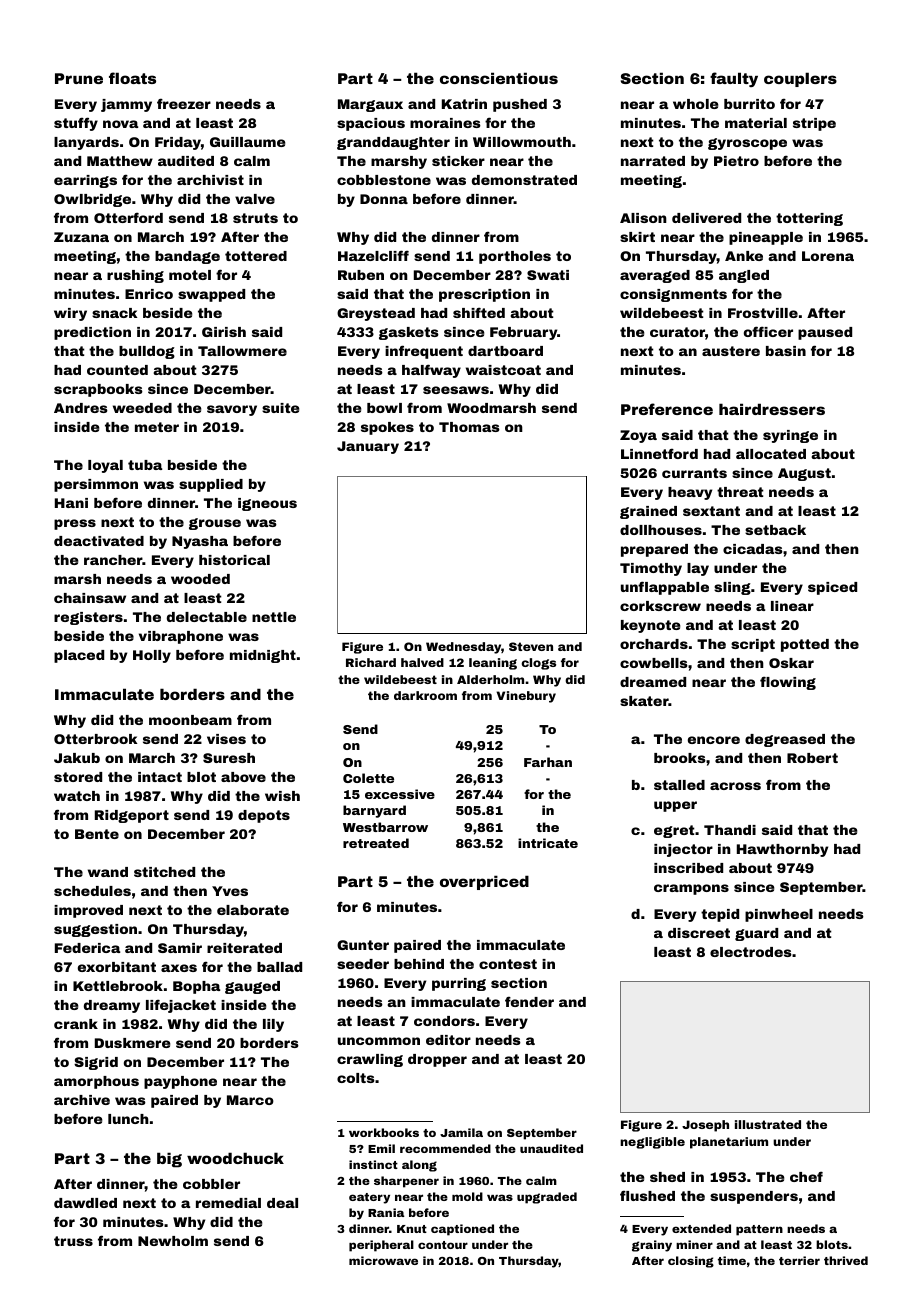 This image has width=924, height=1308. What do you see at coordinates (805, 645) in the image?
I see `potted` at bounding box center [805, 645].
